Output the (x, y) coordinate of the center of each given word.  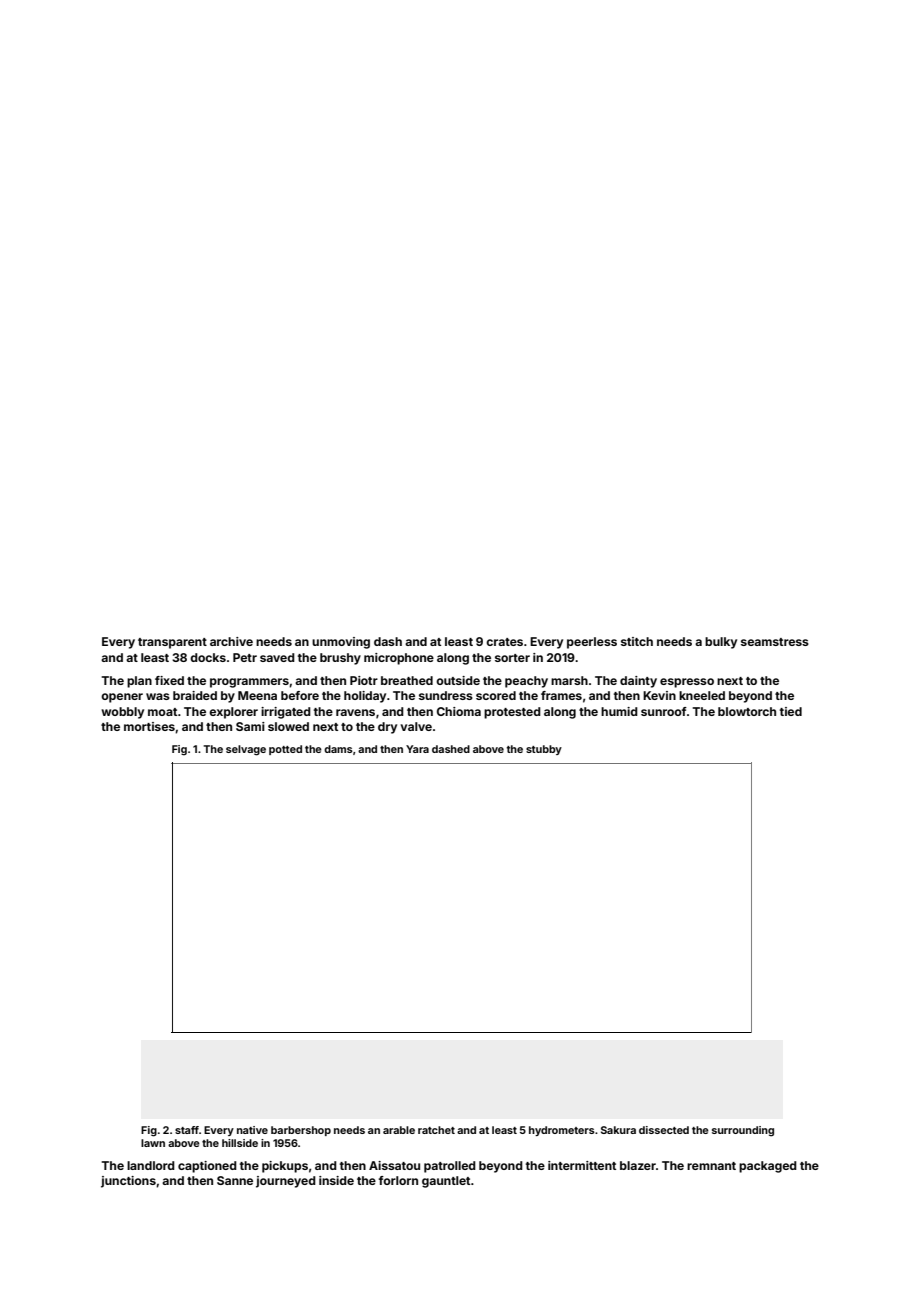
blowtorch (747, 711)
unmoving (341, 643)
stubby (544, 750)
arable (399, 1130)
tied (791, 711)
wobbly (122, 713)
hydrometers (562, 1131)
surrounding (743, 1131)
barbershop (301, 1131)
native (252, 1130)
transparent (172, 643)
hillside (240, 1143)
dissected (664, 1130)
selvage (246, 750)
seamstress (775, 642)
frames (561, 695)
